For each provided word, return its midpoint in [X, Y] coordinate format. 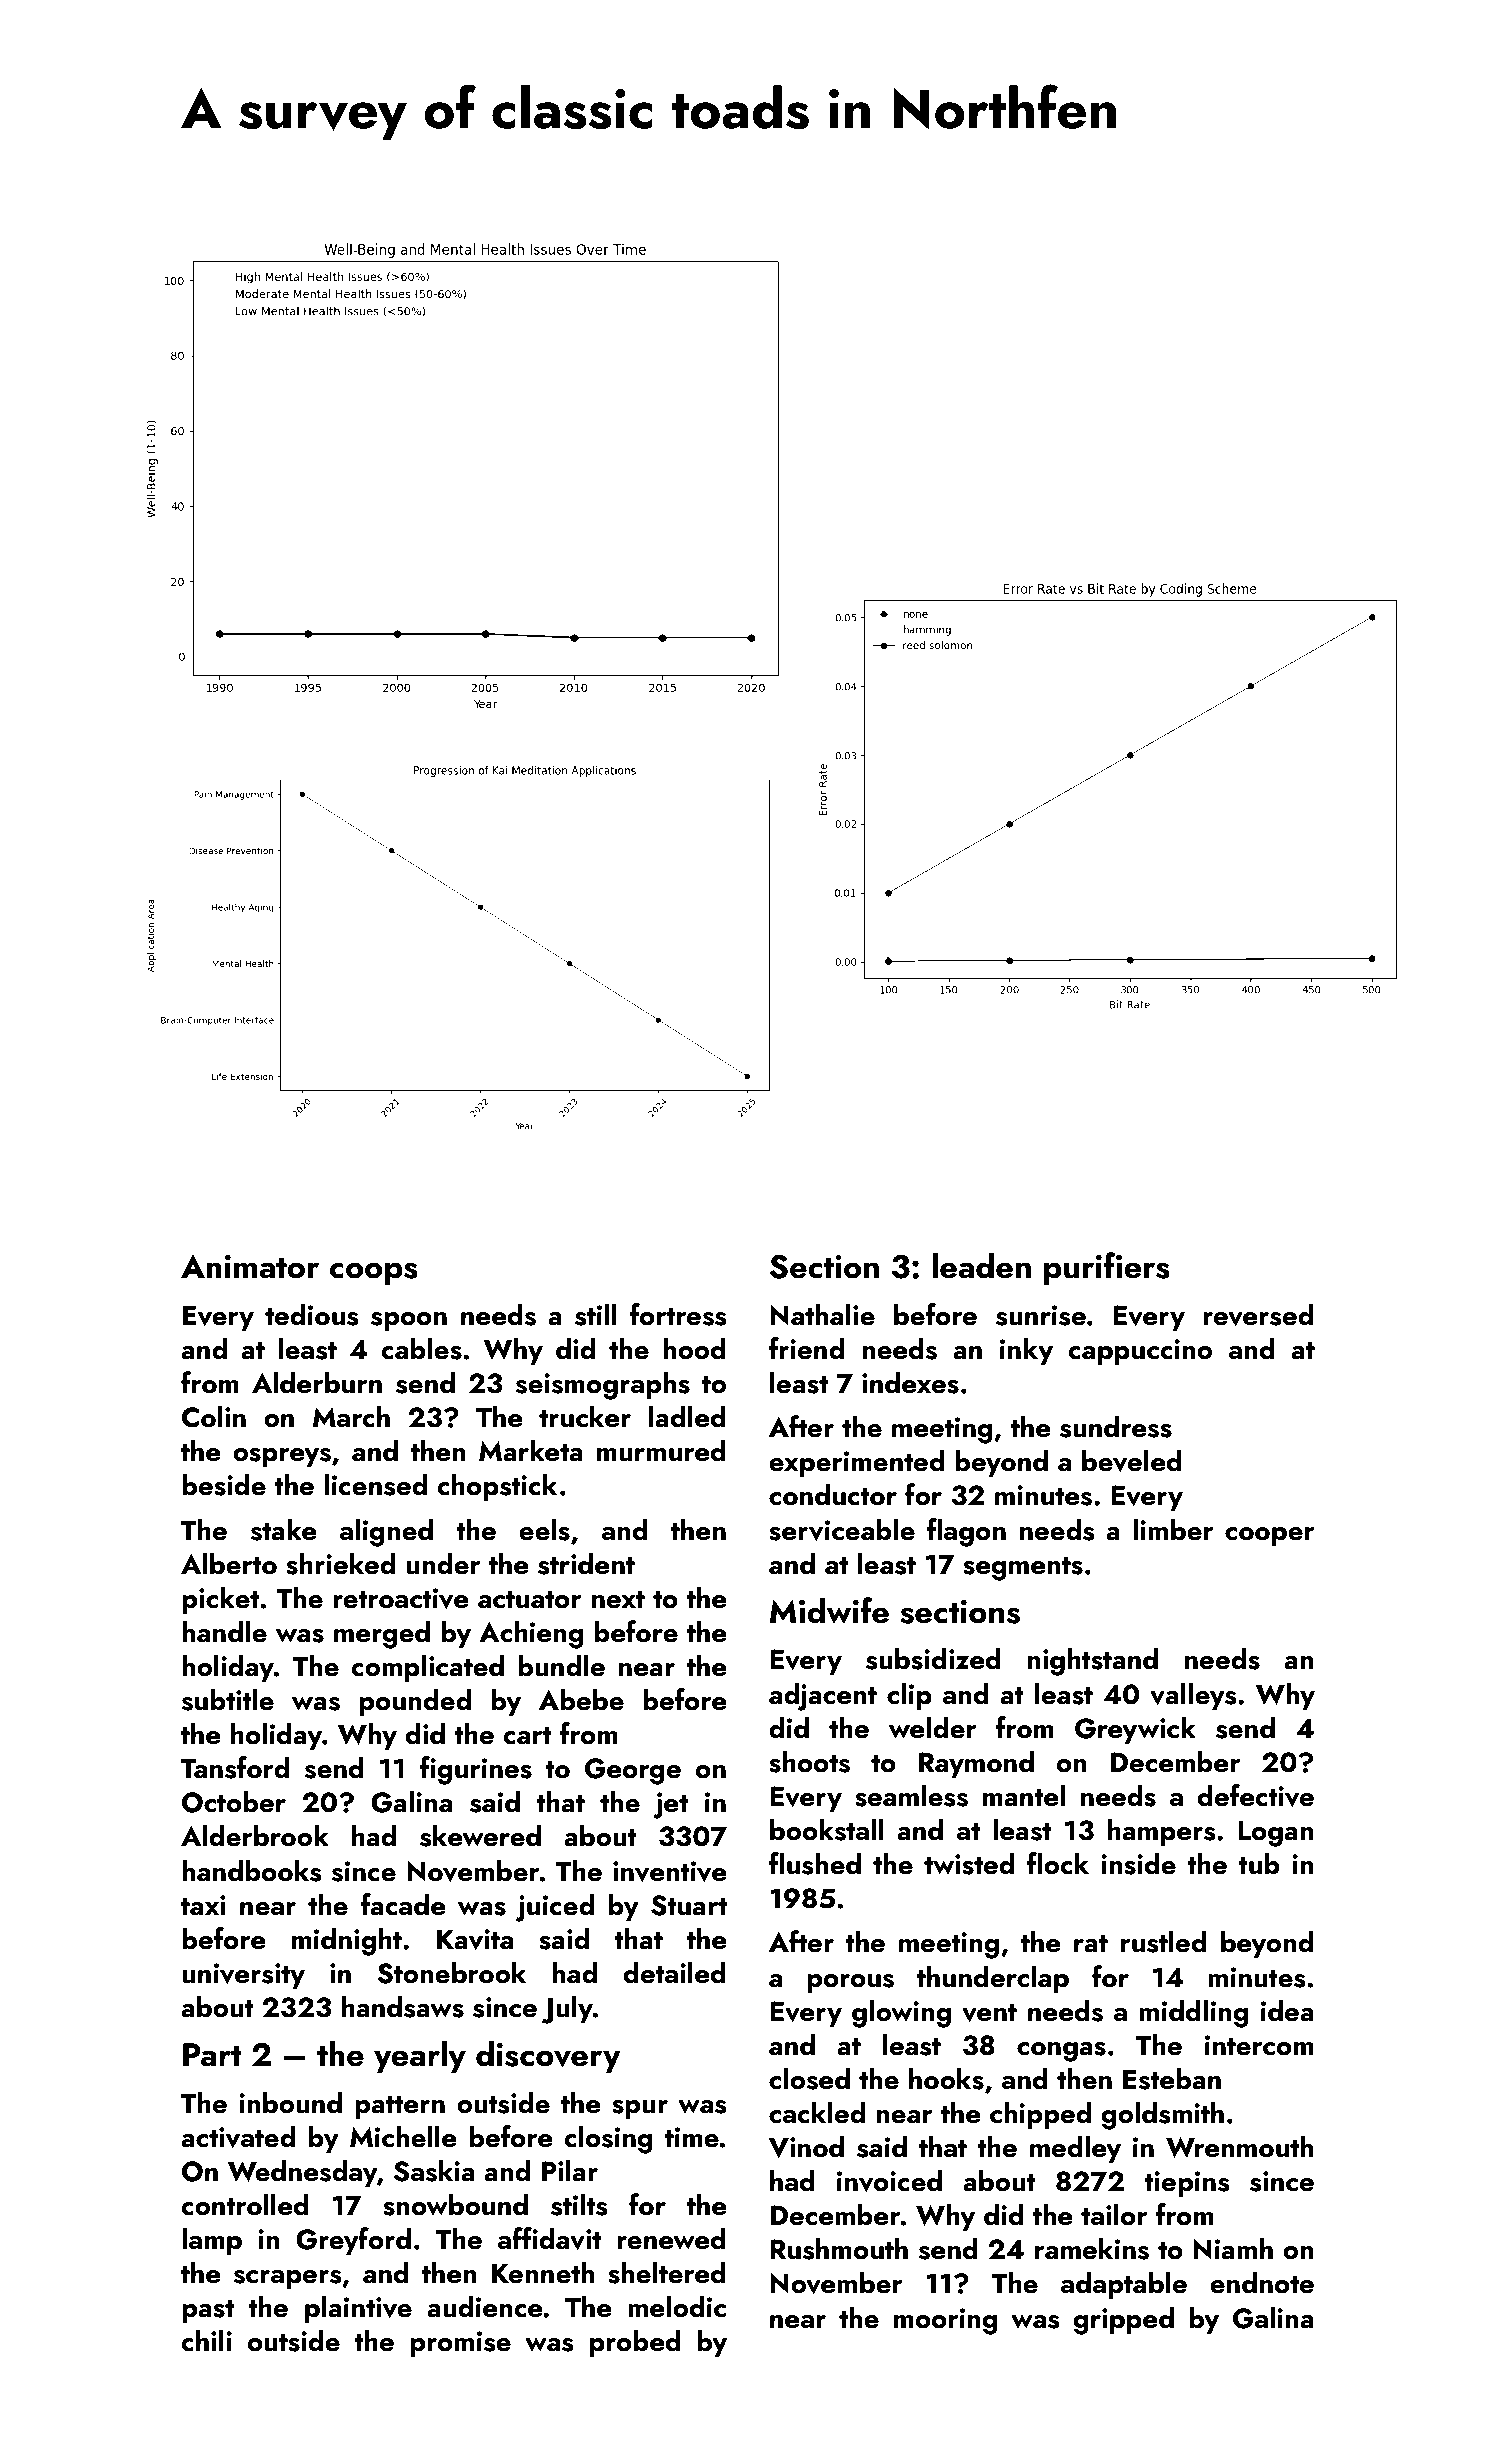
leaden [981, 1265]
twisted [969, 1863]
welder [933, 1727]
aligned [386, 1532]
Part [212, 2055]
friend [806, 1348]
